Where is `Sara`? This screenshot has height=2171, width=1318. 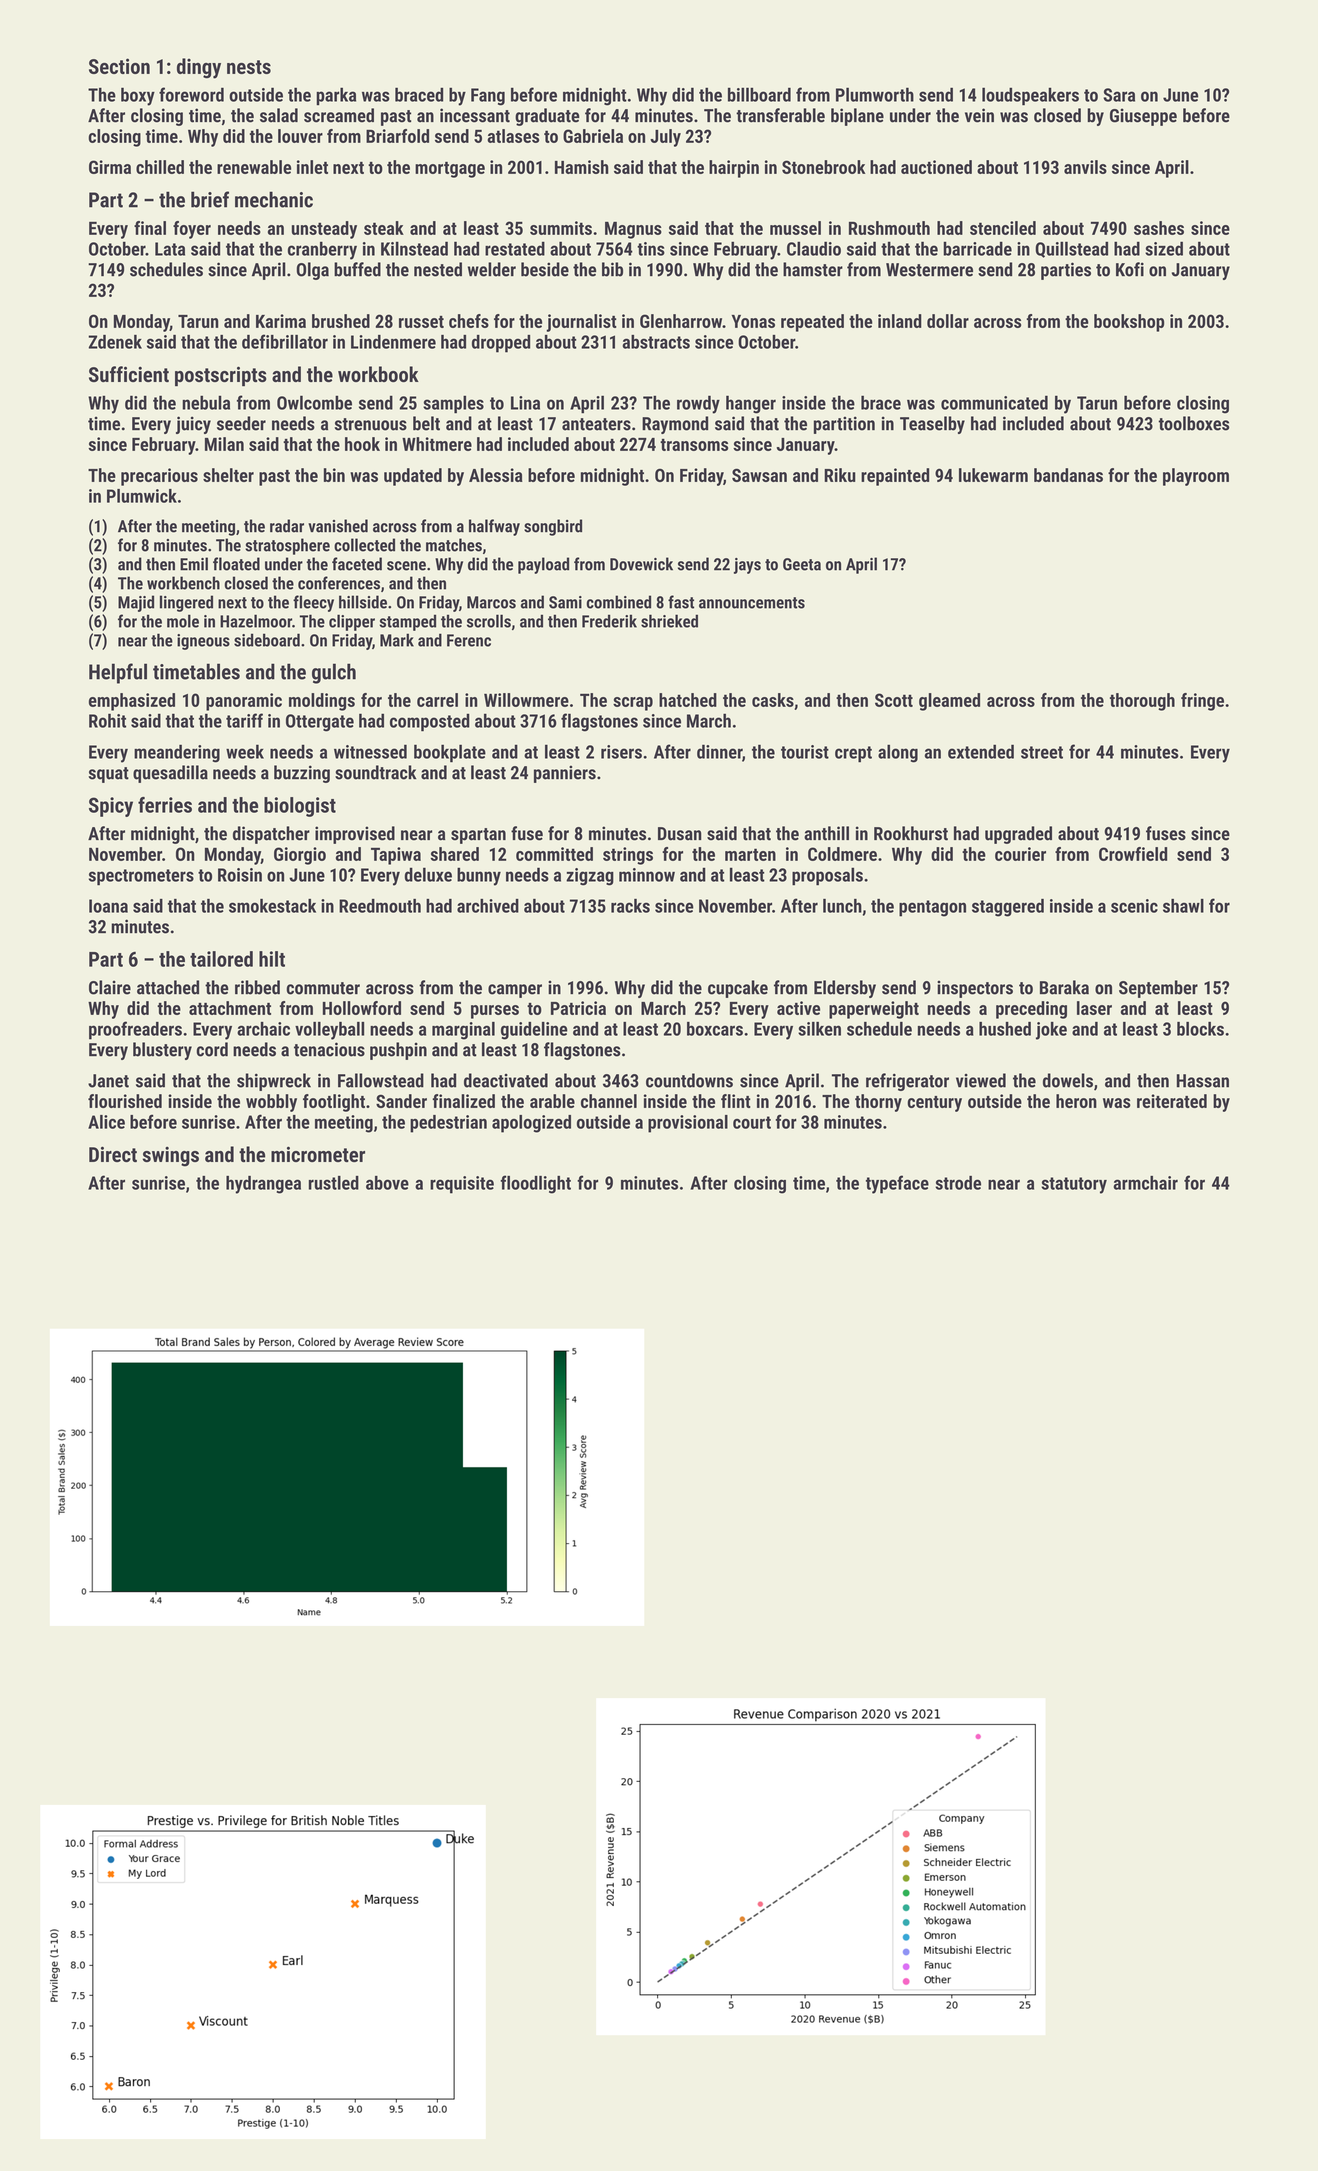 Sara is located at coordinates (1119, 95).
